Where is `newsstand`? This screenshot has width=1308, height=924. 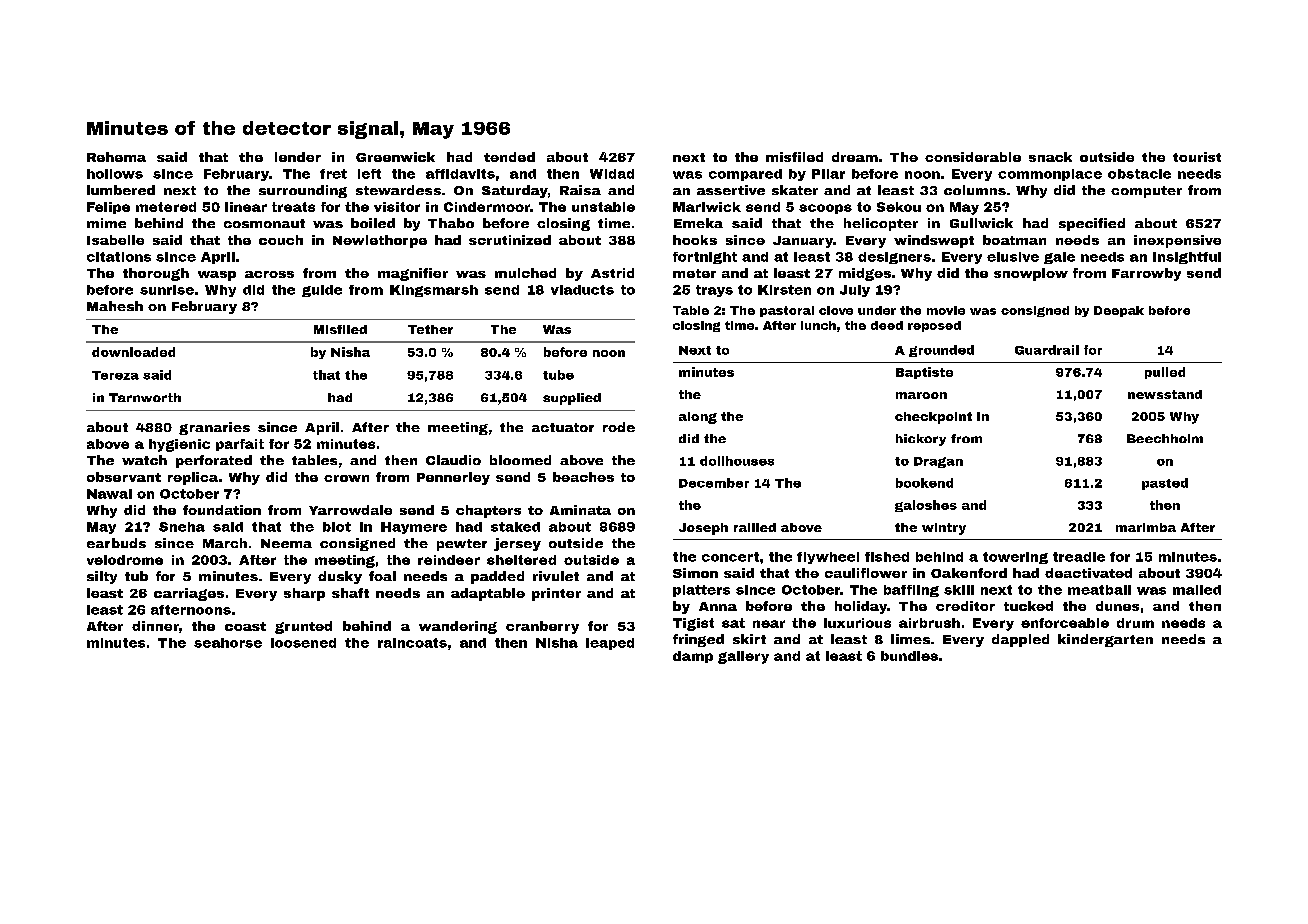
newsstand is located at coordinates (1165, 394).
